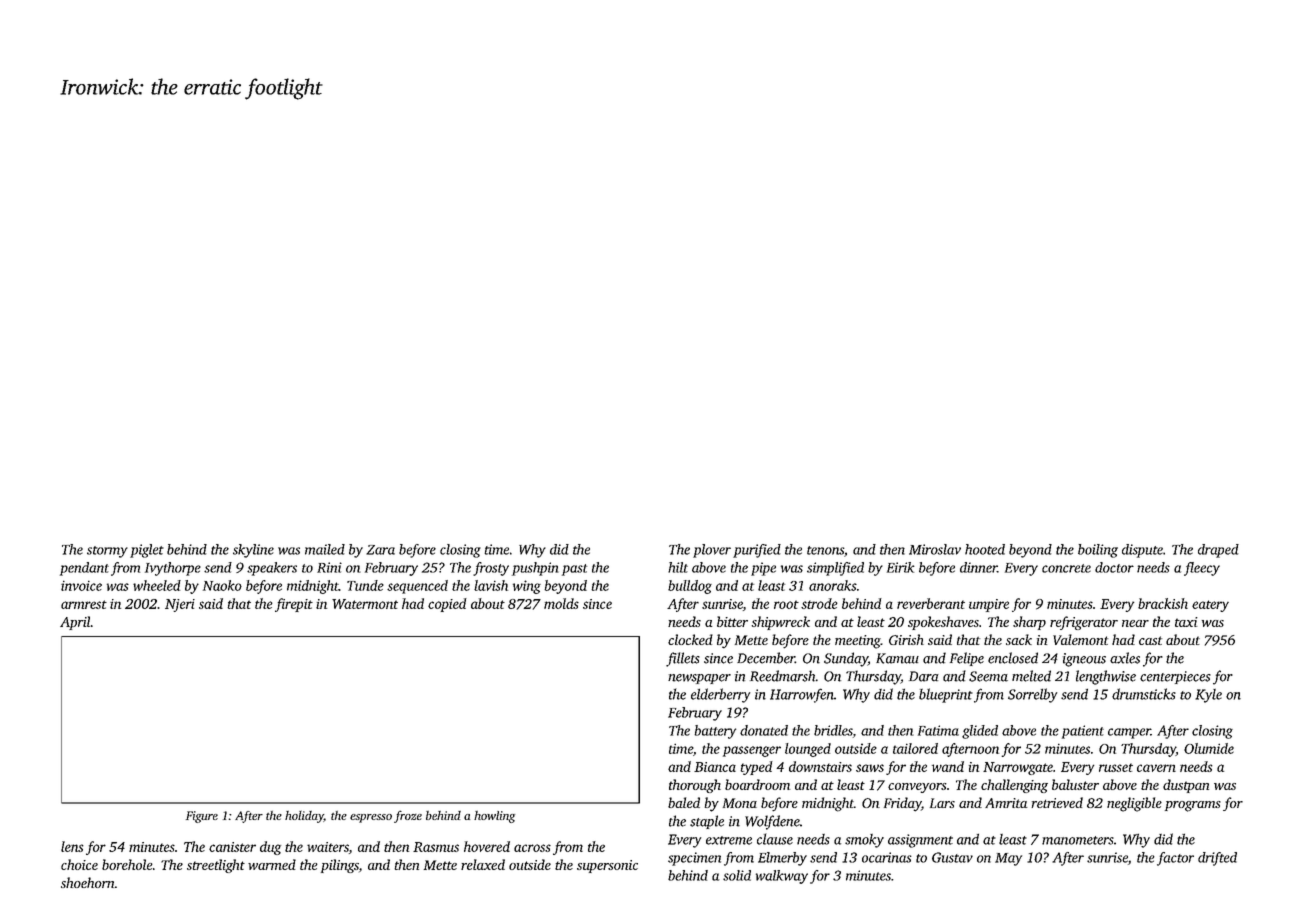  Describe the element at coordinates (715, 732) in the document. I see `battery` at that location.
